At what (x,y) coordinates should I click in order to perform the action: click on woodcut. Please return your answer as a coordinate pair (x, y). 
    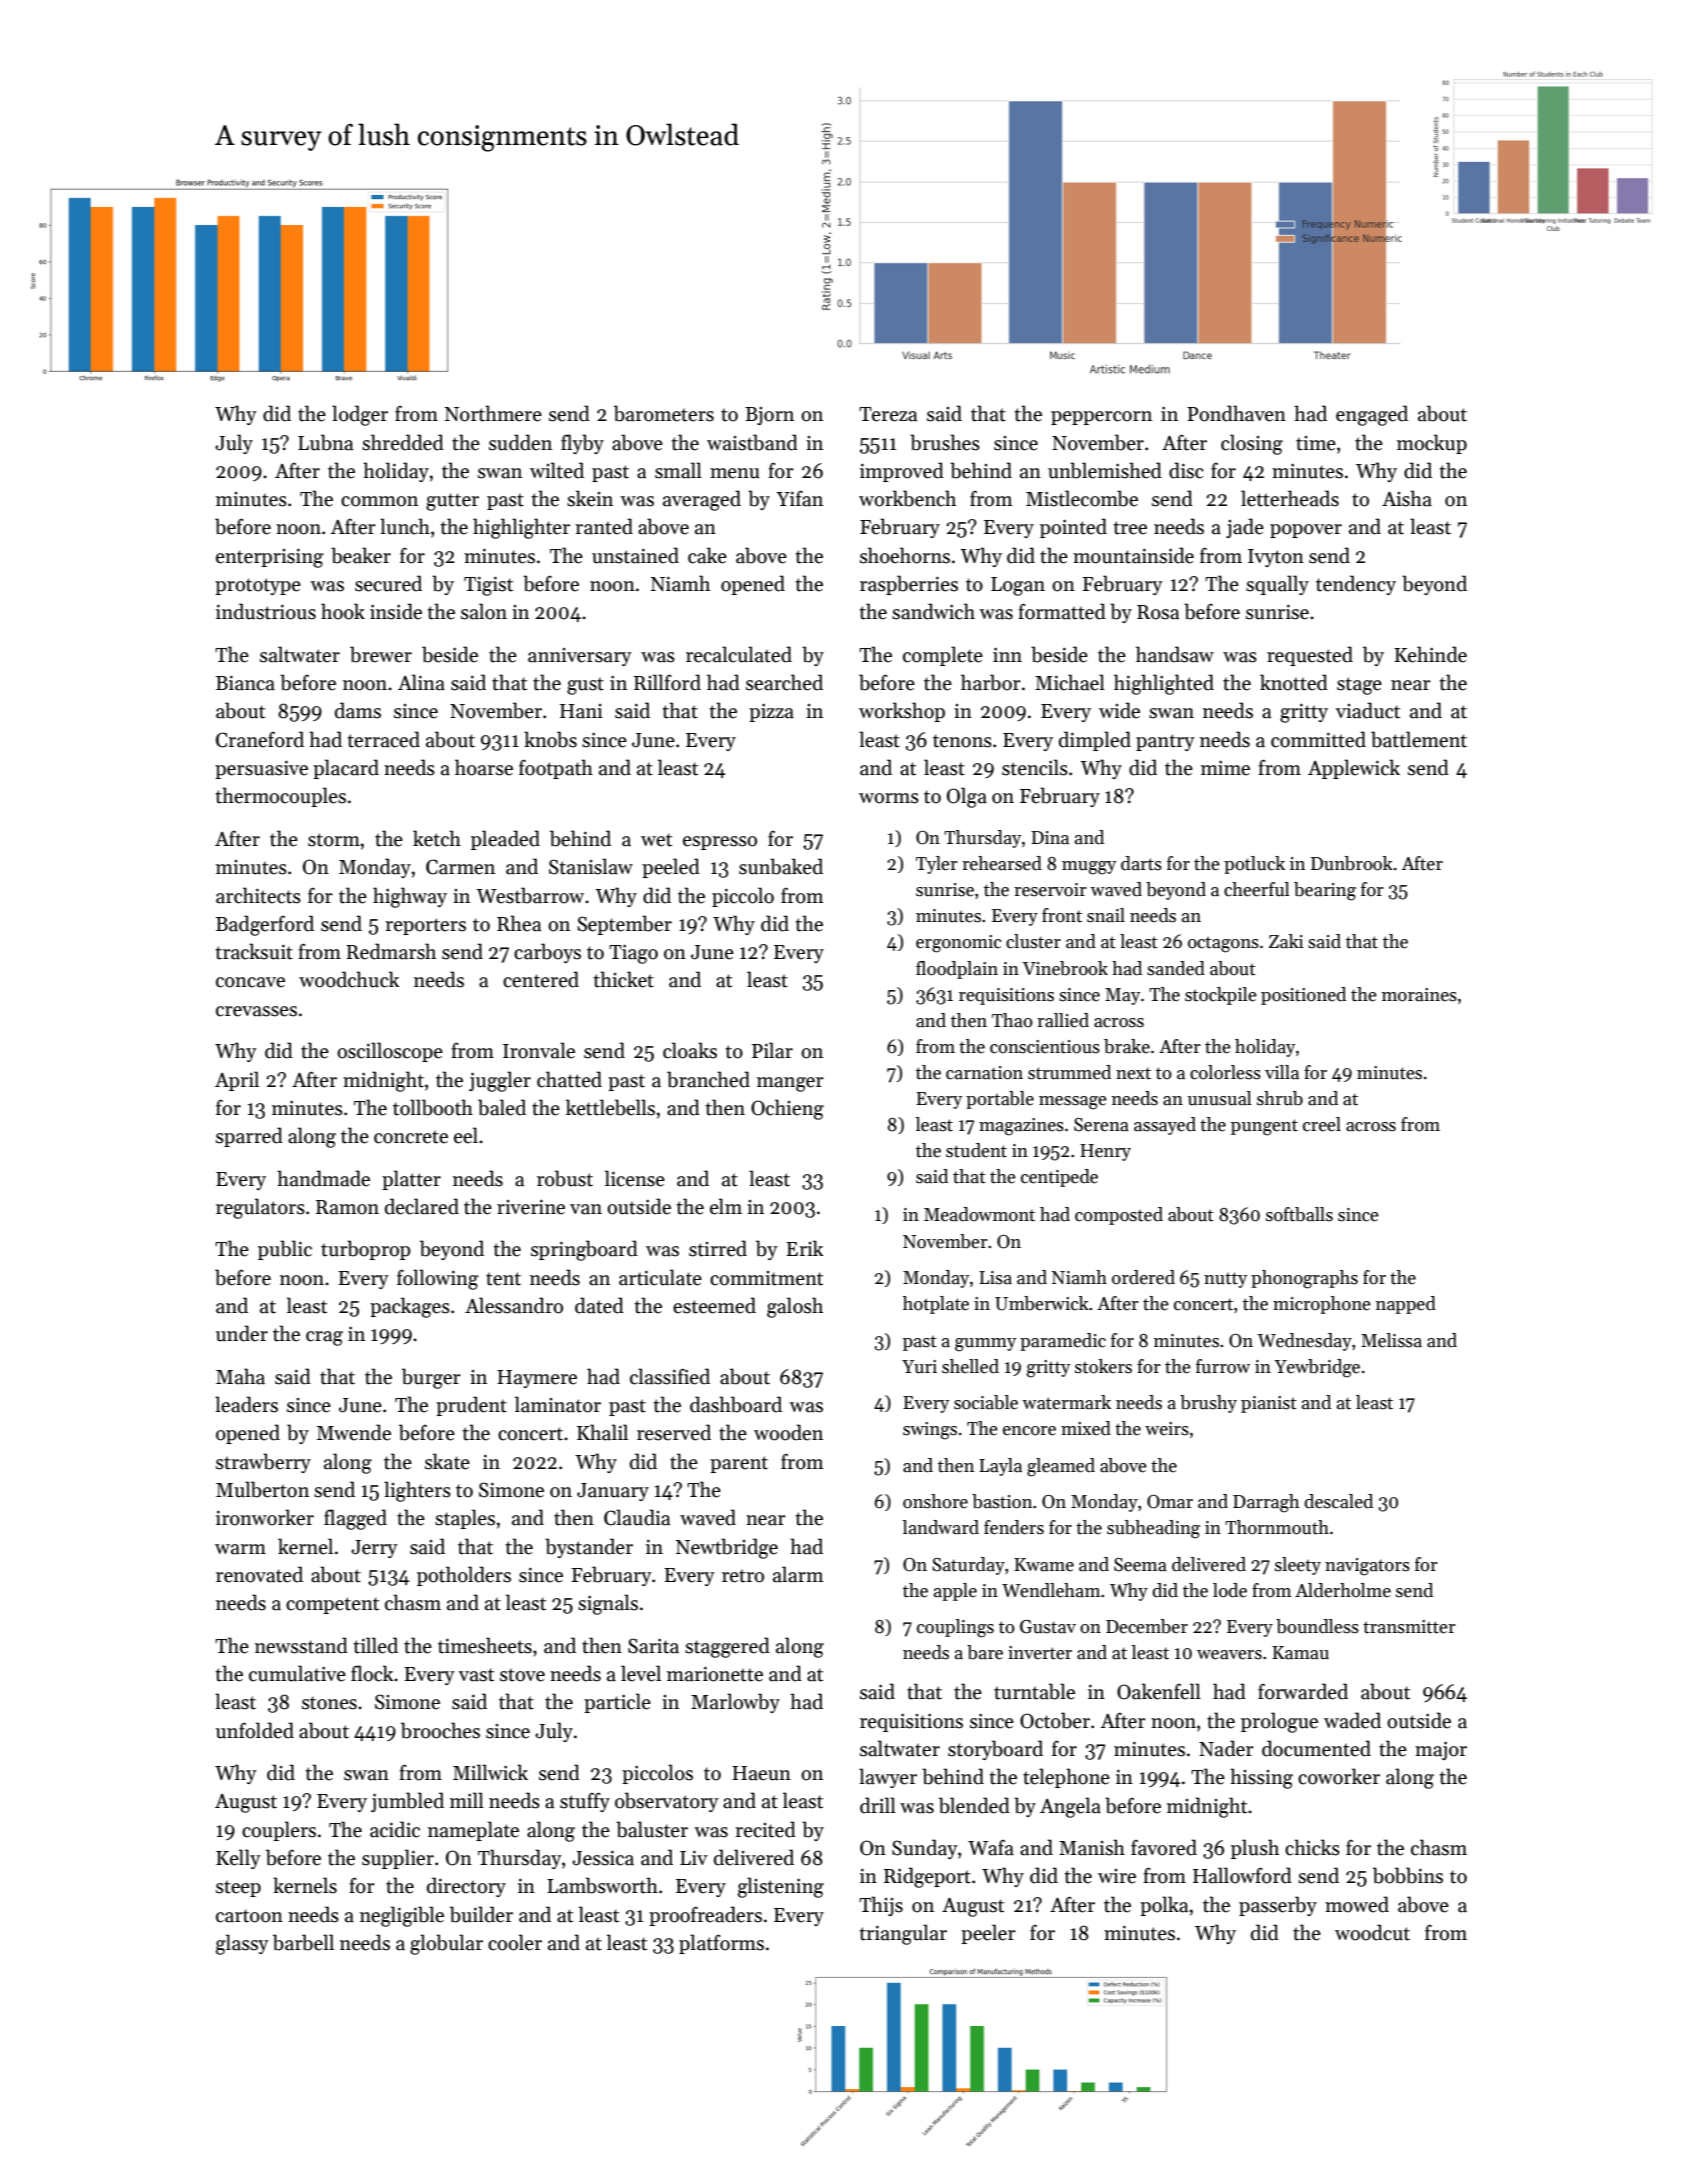
    Looking at the image, I should click on (1372, 1932).
